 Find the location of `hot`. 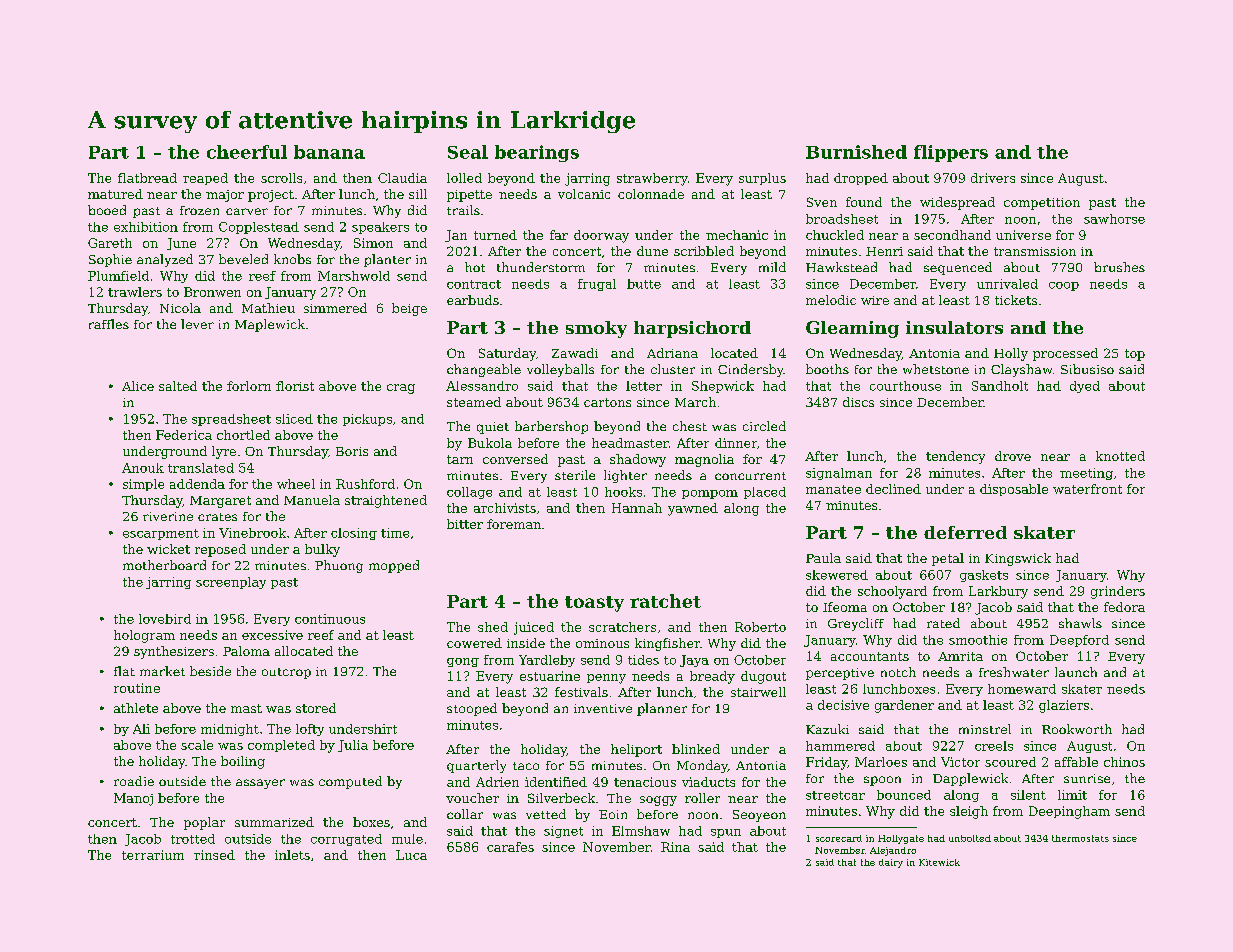

hot is located at coordinates (475, 267).
